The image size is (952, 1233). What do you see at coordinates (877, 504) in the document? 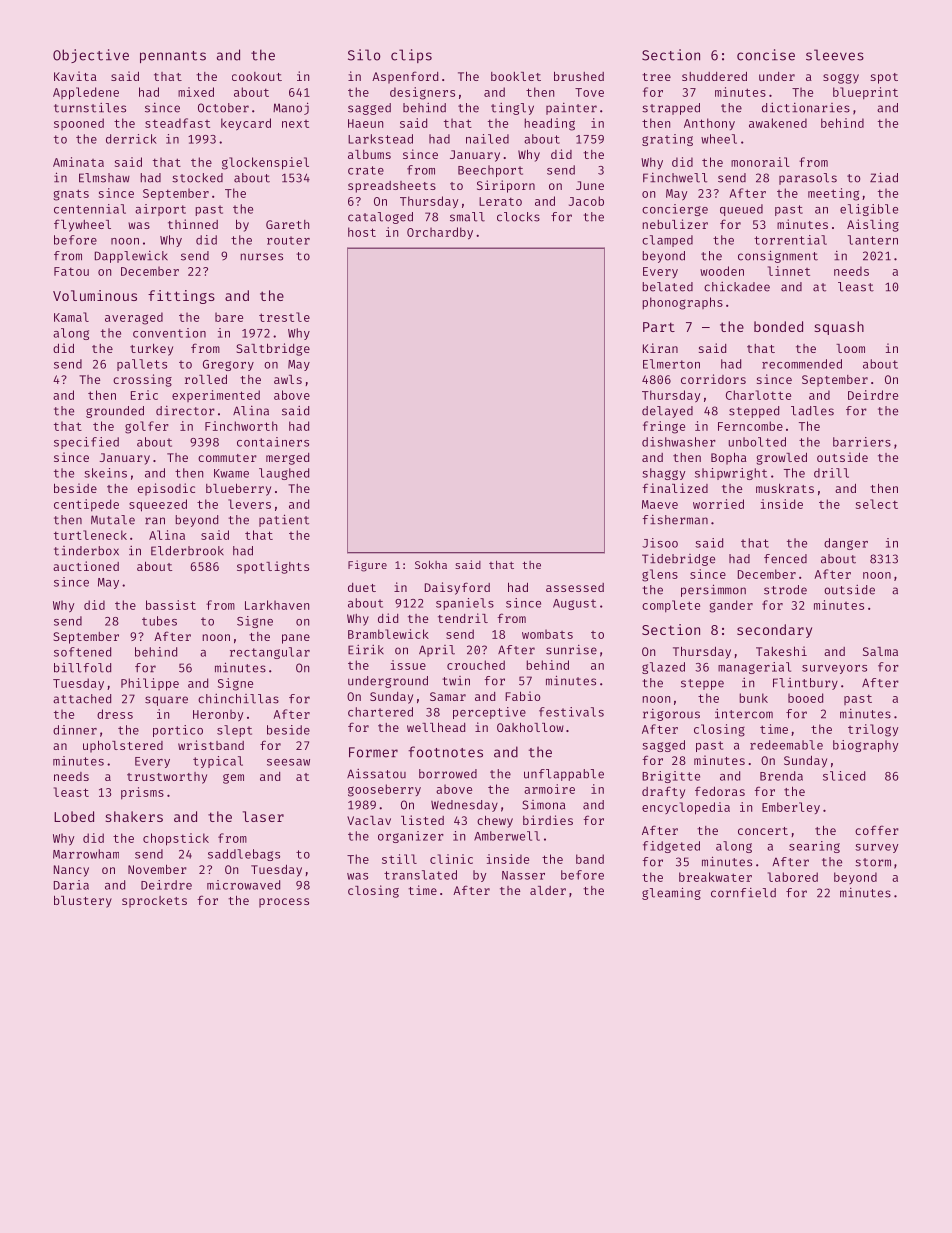
I see `select` at bounding box center [877, 504].
